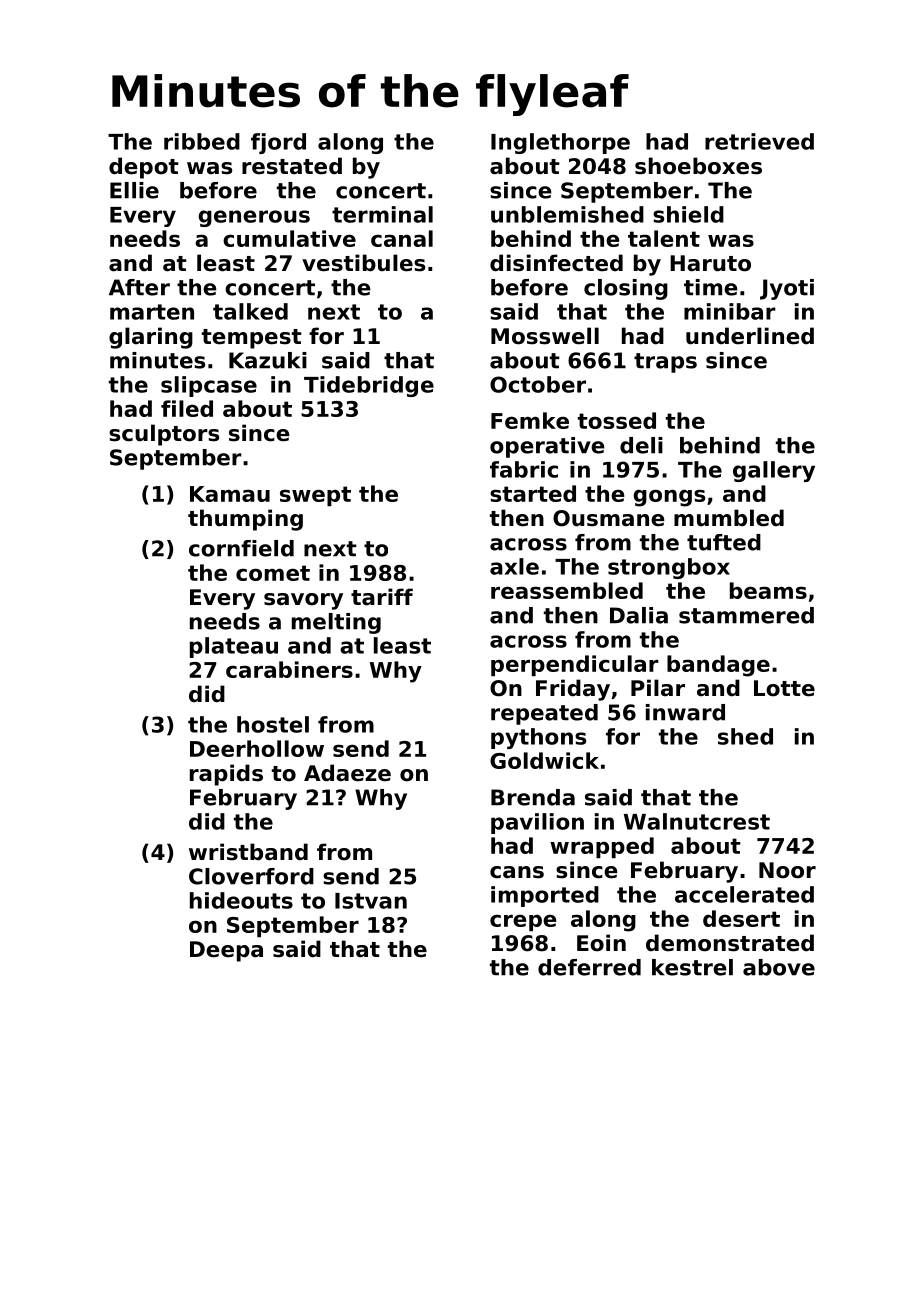 The width and height of the screenshot is (924, 1312). Describe the element at coordinates (254, 218) in the screenshot. I see `generous` at that location.
